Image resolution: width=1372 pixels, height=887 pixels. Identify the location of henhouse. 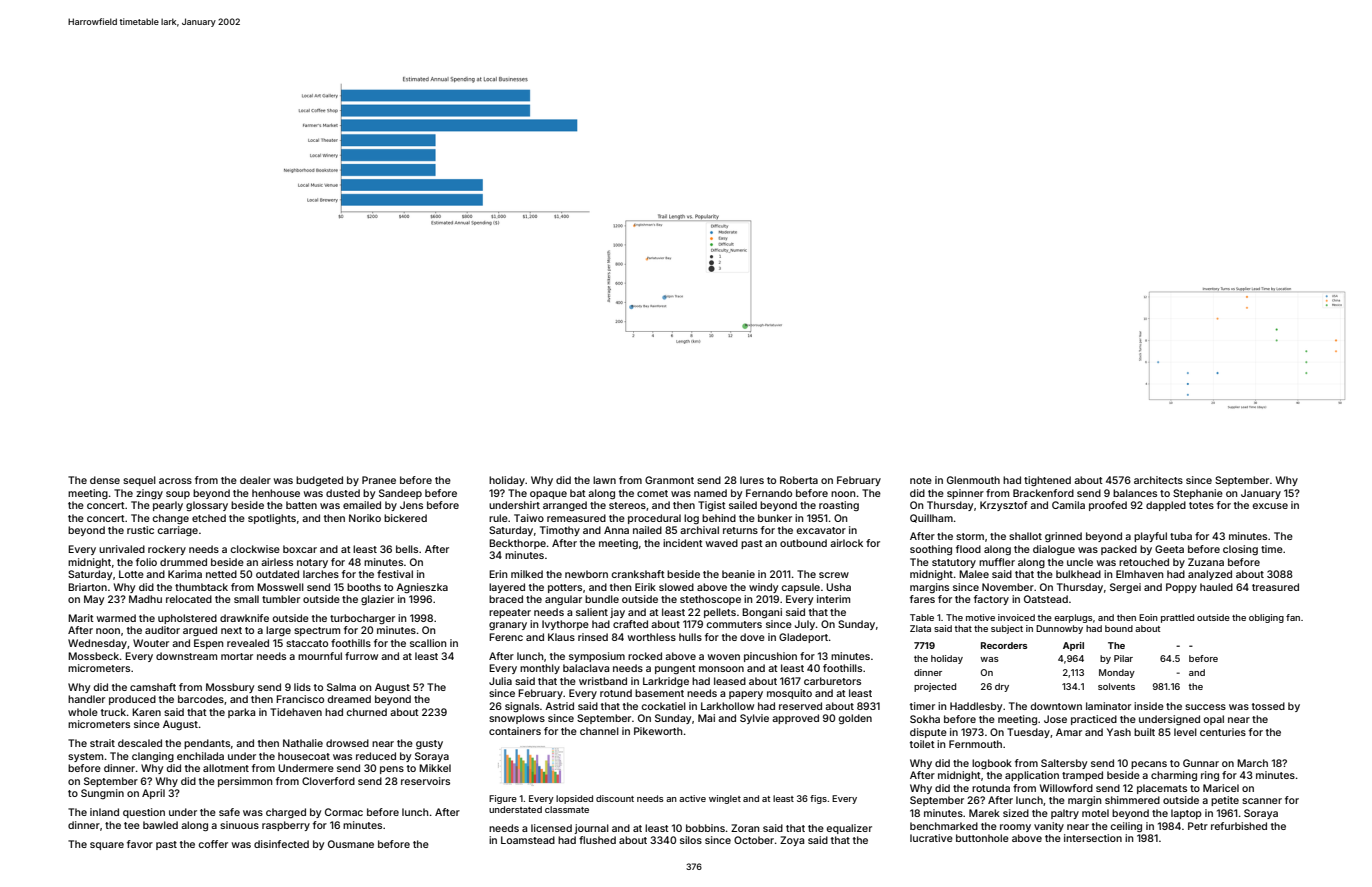
(276, 493).
